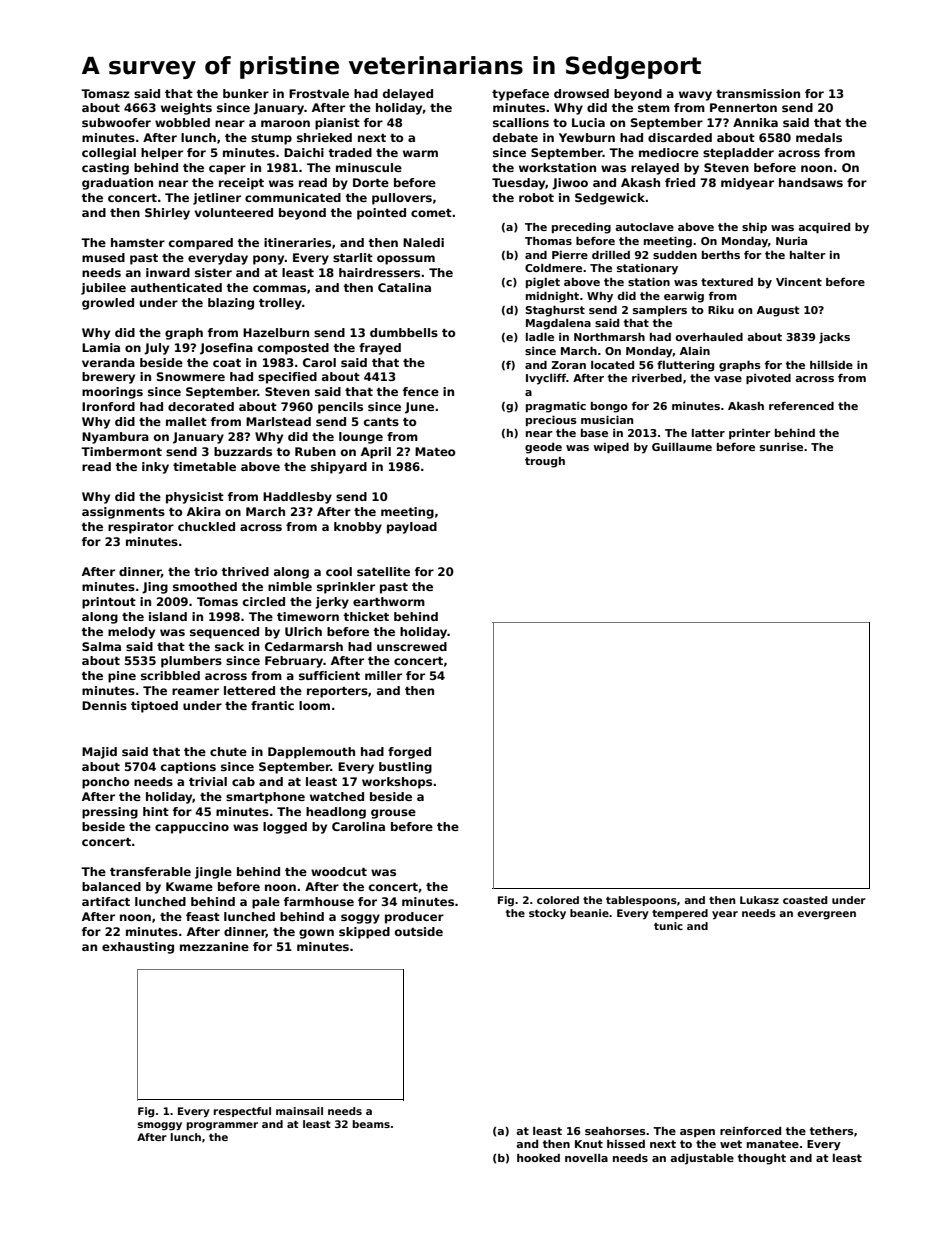 Image resolution: width=952 pixels, height=1233 pixels. Describe the element at coordinates (408, 95) in the document. I see `delayed` at that location.
